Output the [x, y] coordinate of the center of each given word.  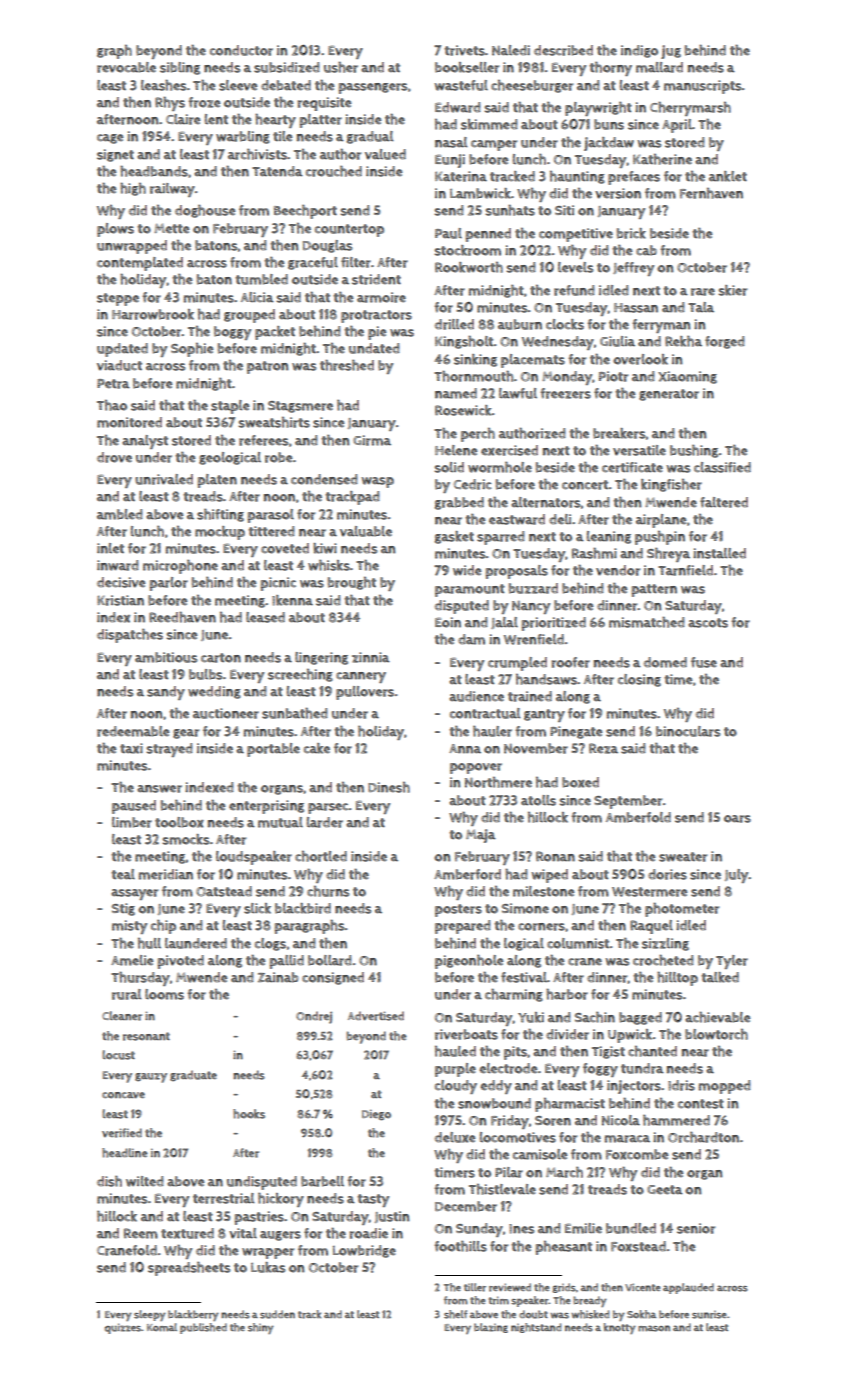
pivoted [181, 962]
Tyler [732, 962]
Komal [162, 1327]
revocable [126, 67]
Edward [458, 107]
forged [725, 342]
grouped [249, 316]
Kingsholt [464, 342]
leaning [609, 537]
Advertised [376, 1016]
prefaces [634, 178]
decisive [121, 582]
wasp [378, 482]
